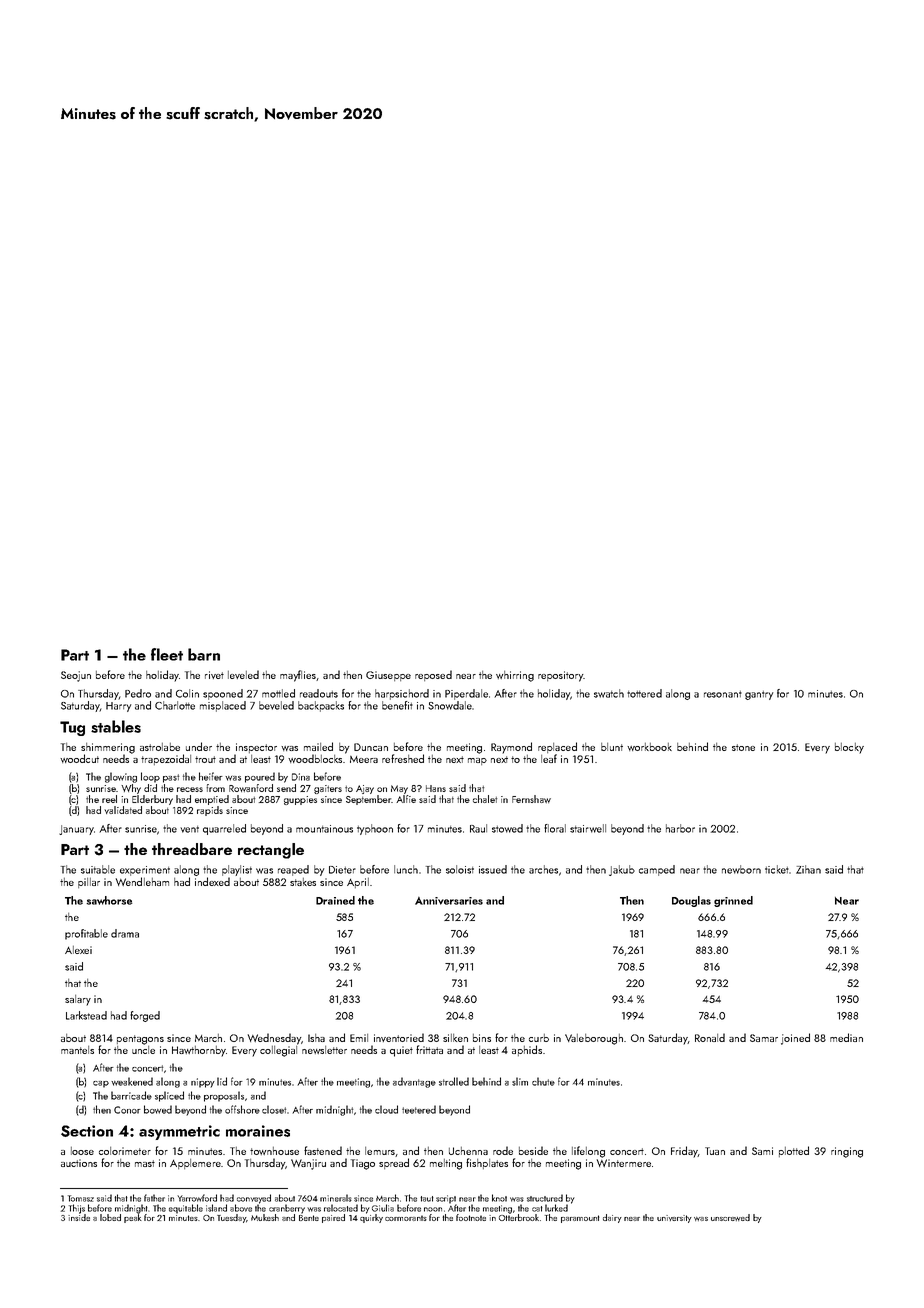  I want to click on salary, so click(78, 1000).
